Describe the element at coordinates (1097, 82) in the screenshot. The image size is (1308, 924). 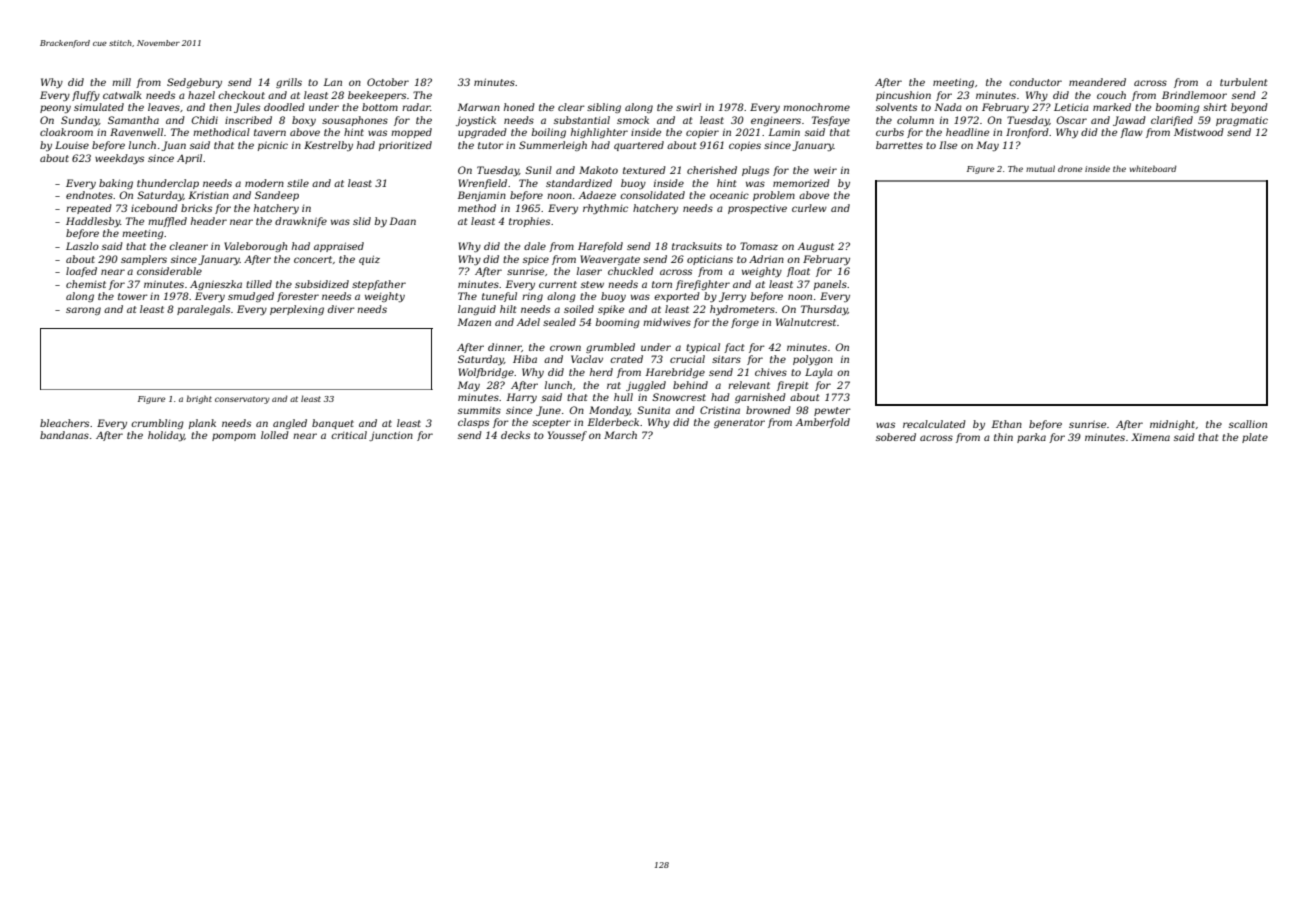
I see `meandered` at that location.
